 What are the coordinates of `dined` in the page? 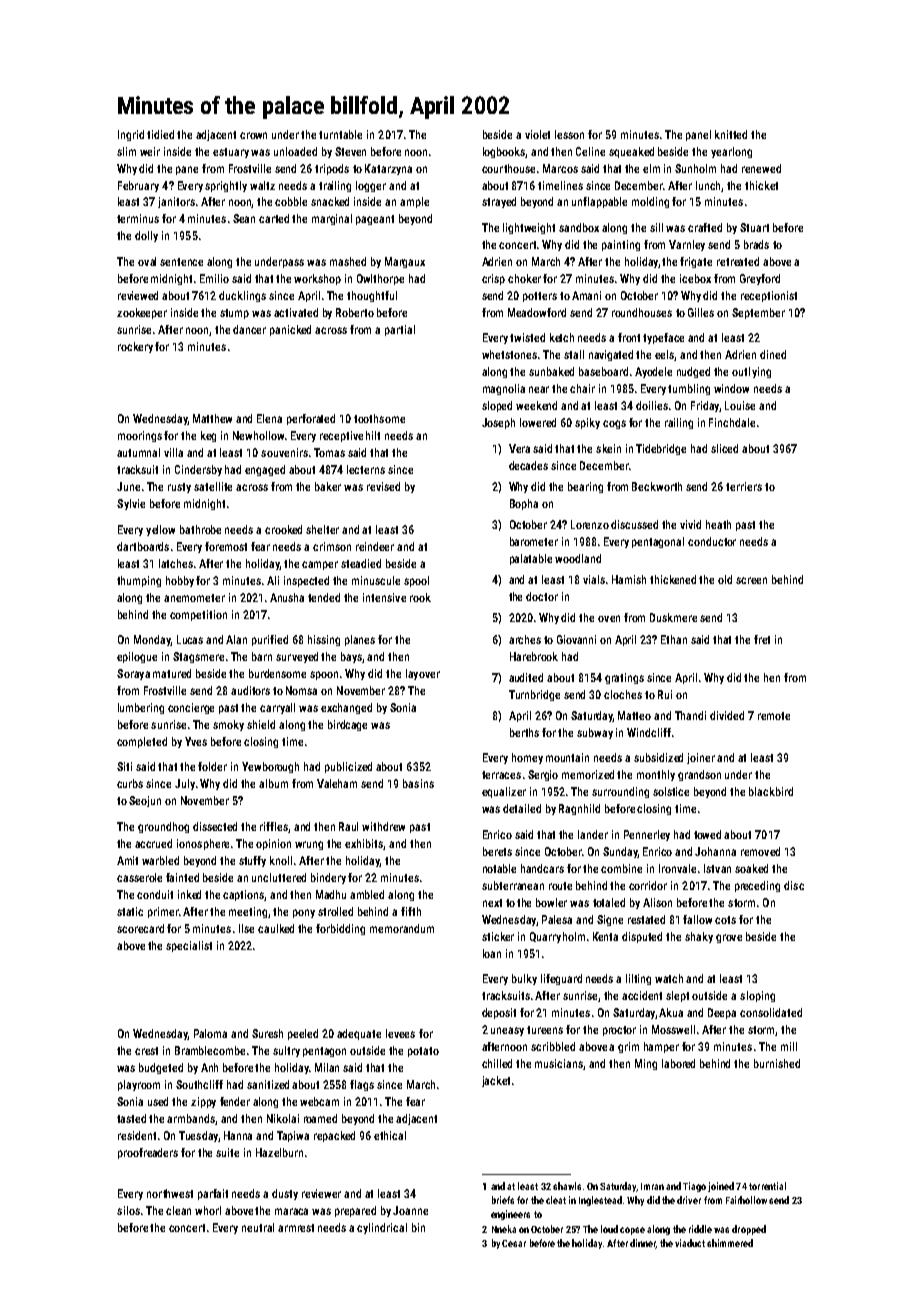 It's located at (773, 354).
